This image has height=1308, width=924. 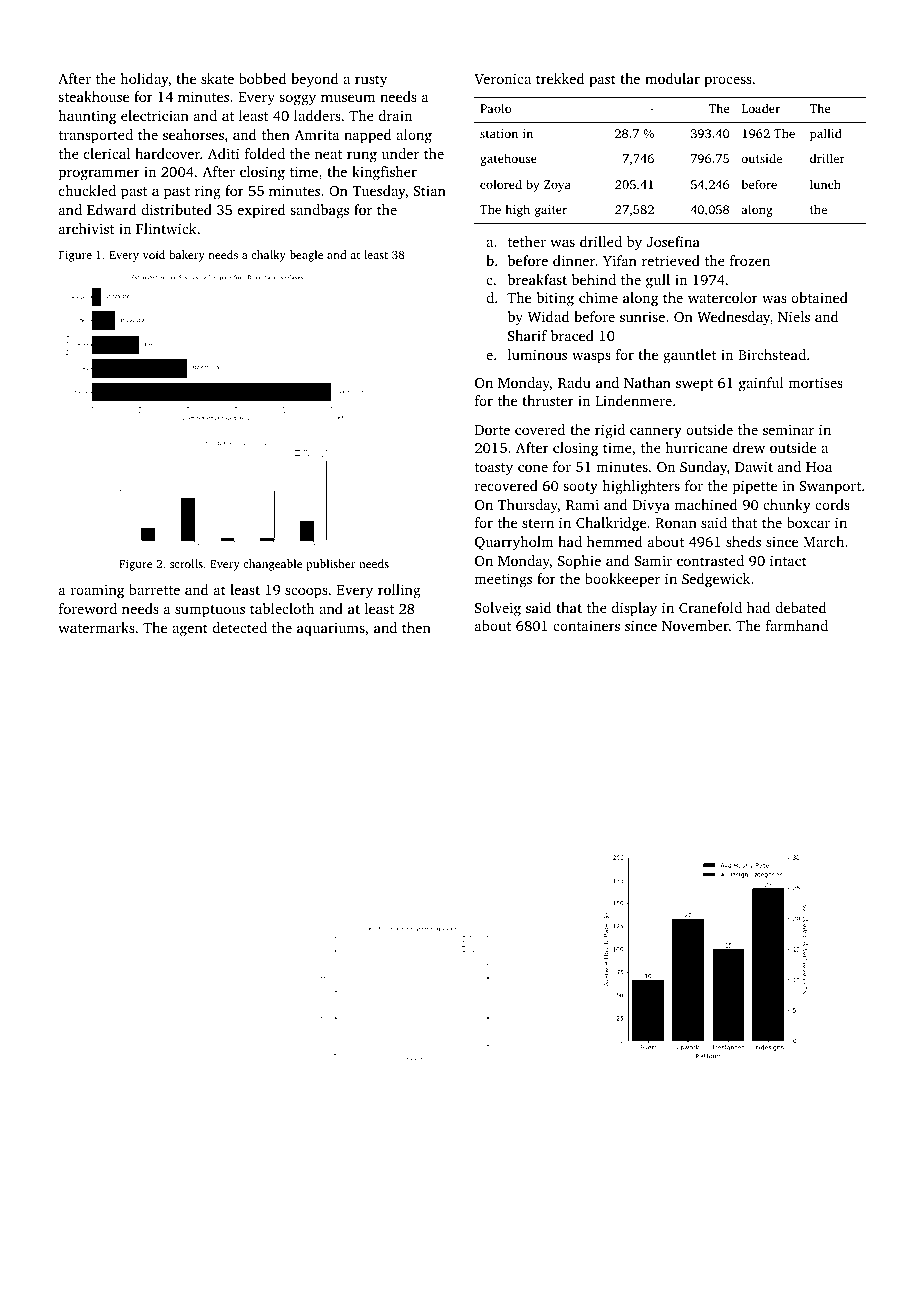 I want to click on void, so click(x=154, y=254).
